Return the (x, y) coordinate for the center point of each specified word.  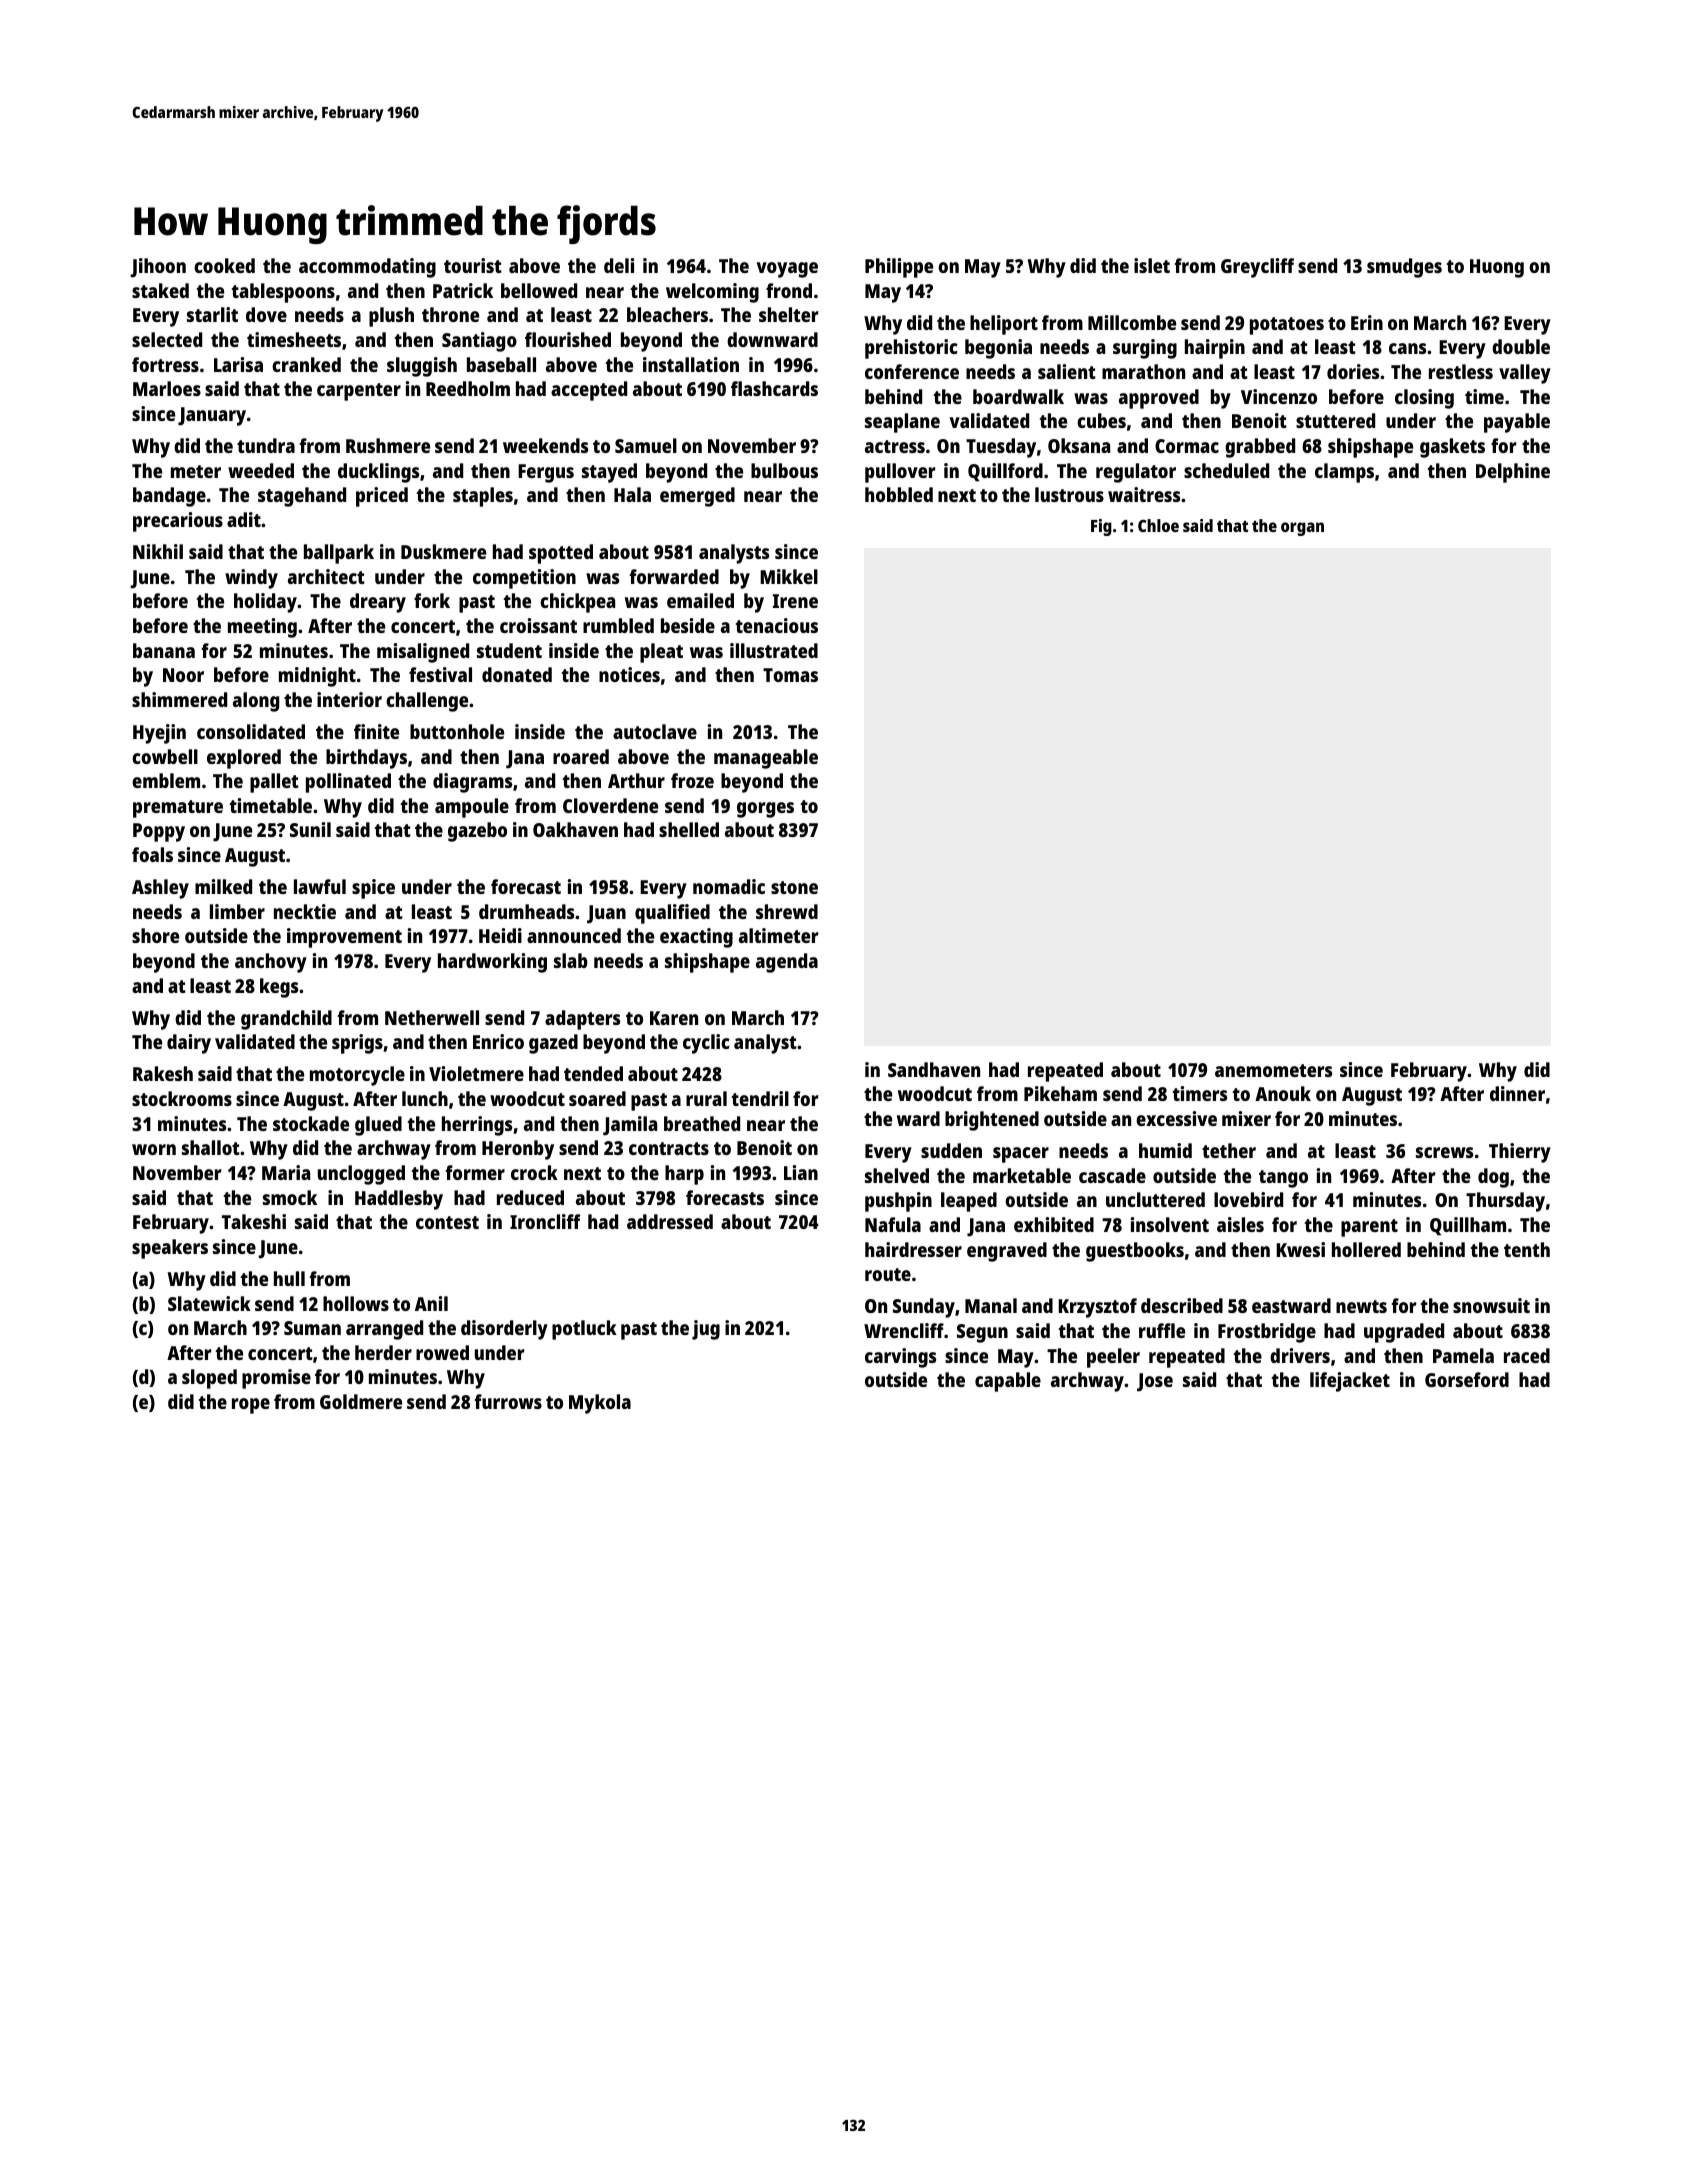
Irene (795, 601)
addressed (670, 1221)
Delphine (1513, 473)
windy (251, 579)
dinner (1517, 1093)
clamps (1344, 473)
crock (534, 1172)
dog (1493, 1178)
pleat (661, 653)
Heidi (500, 935)
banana (164, 650)
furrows (508, 1401)
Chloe (1158, 525)
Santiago (479, 342)
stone (794, 887)
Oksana (1079, 445)
